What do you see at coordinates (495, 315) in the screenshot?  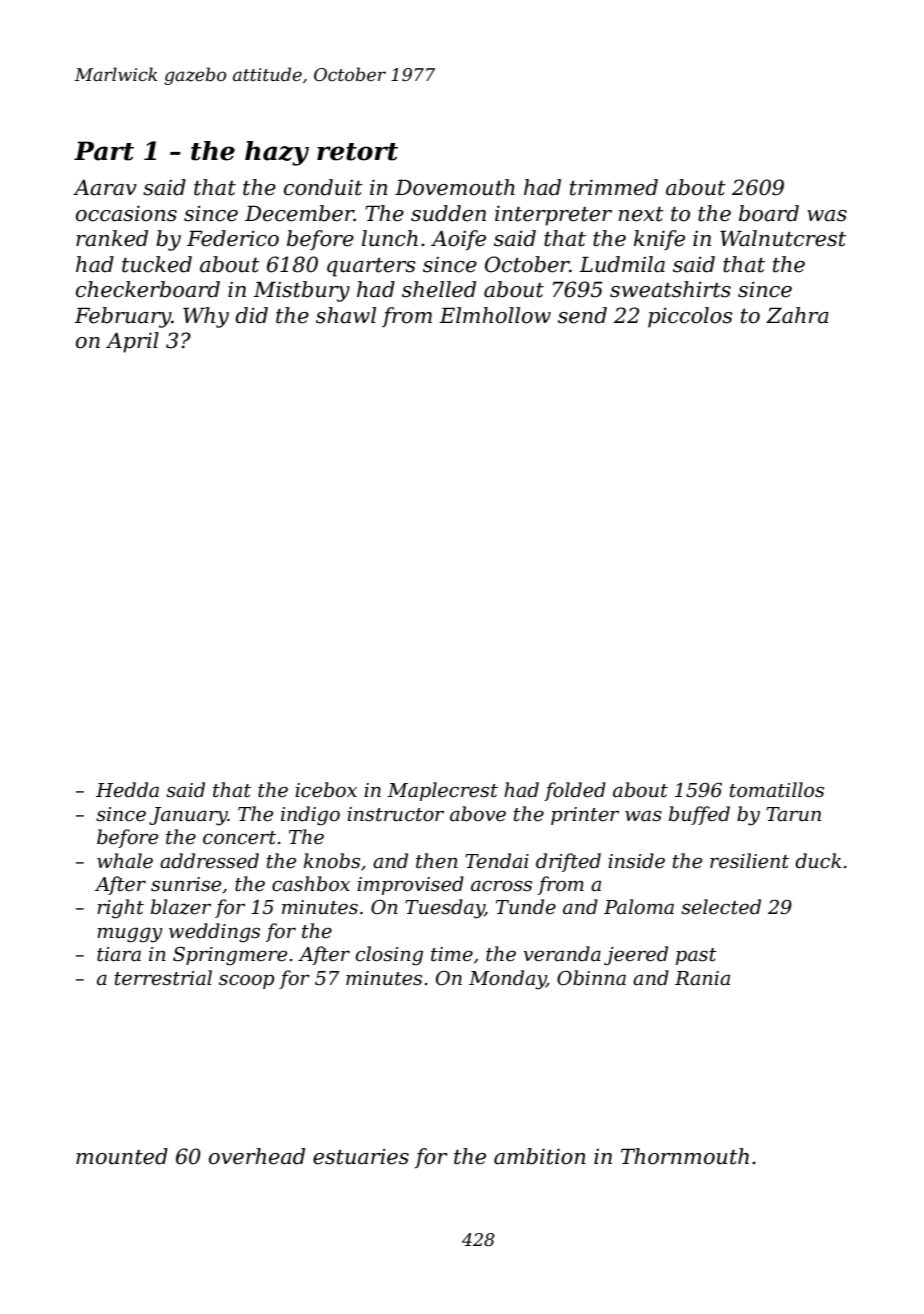 I see `Elmhollow` at bounding box center [495, 315].
